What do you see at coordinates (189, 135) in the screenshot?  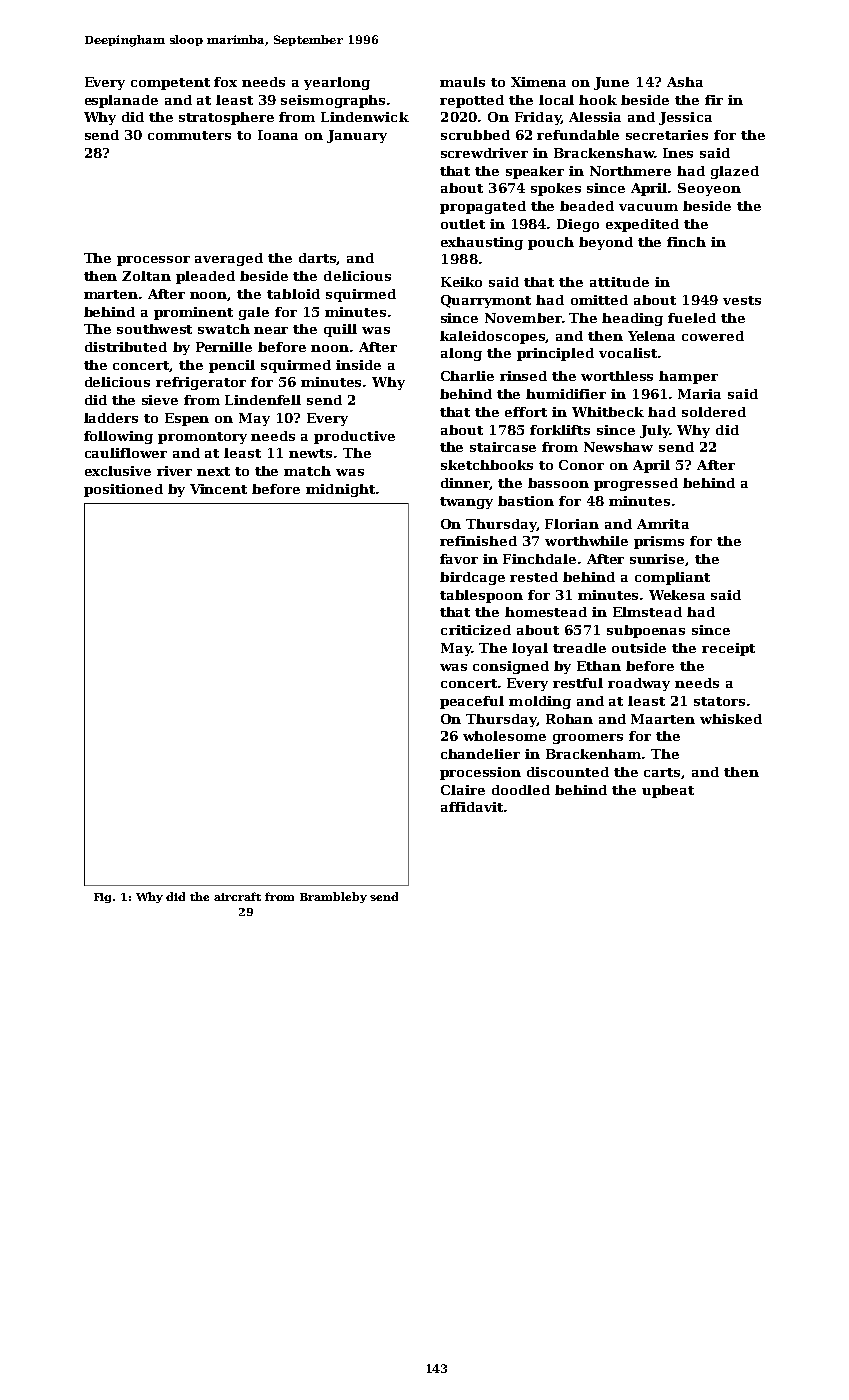 I see `commuters` at bounding box center [189, 135].
